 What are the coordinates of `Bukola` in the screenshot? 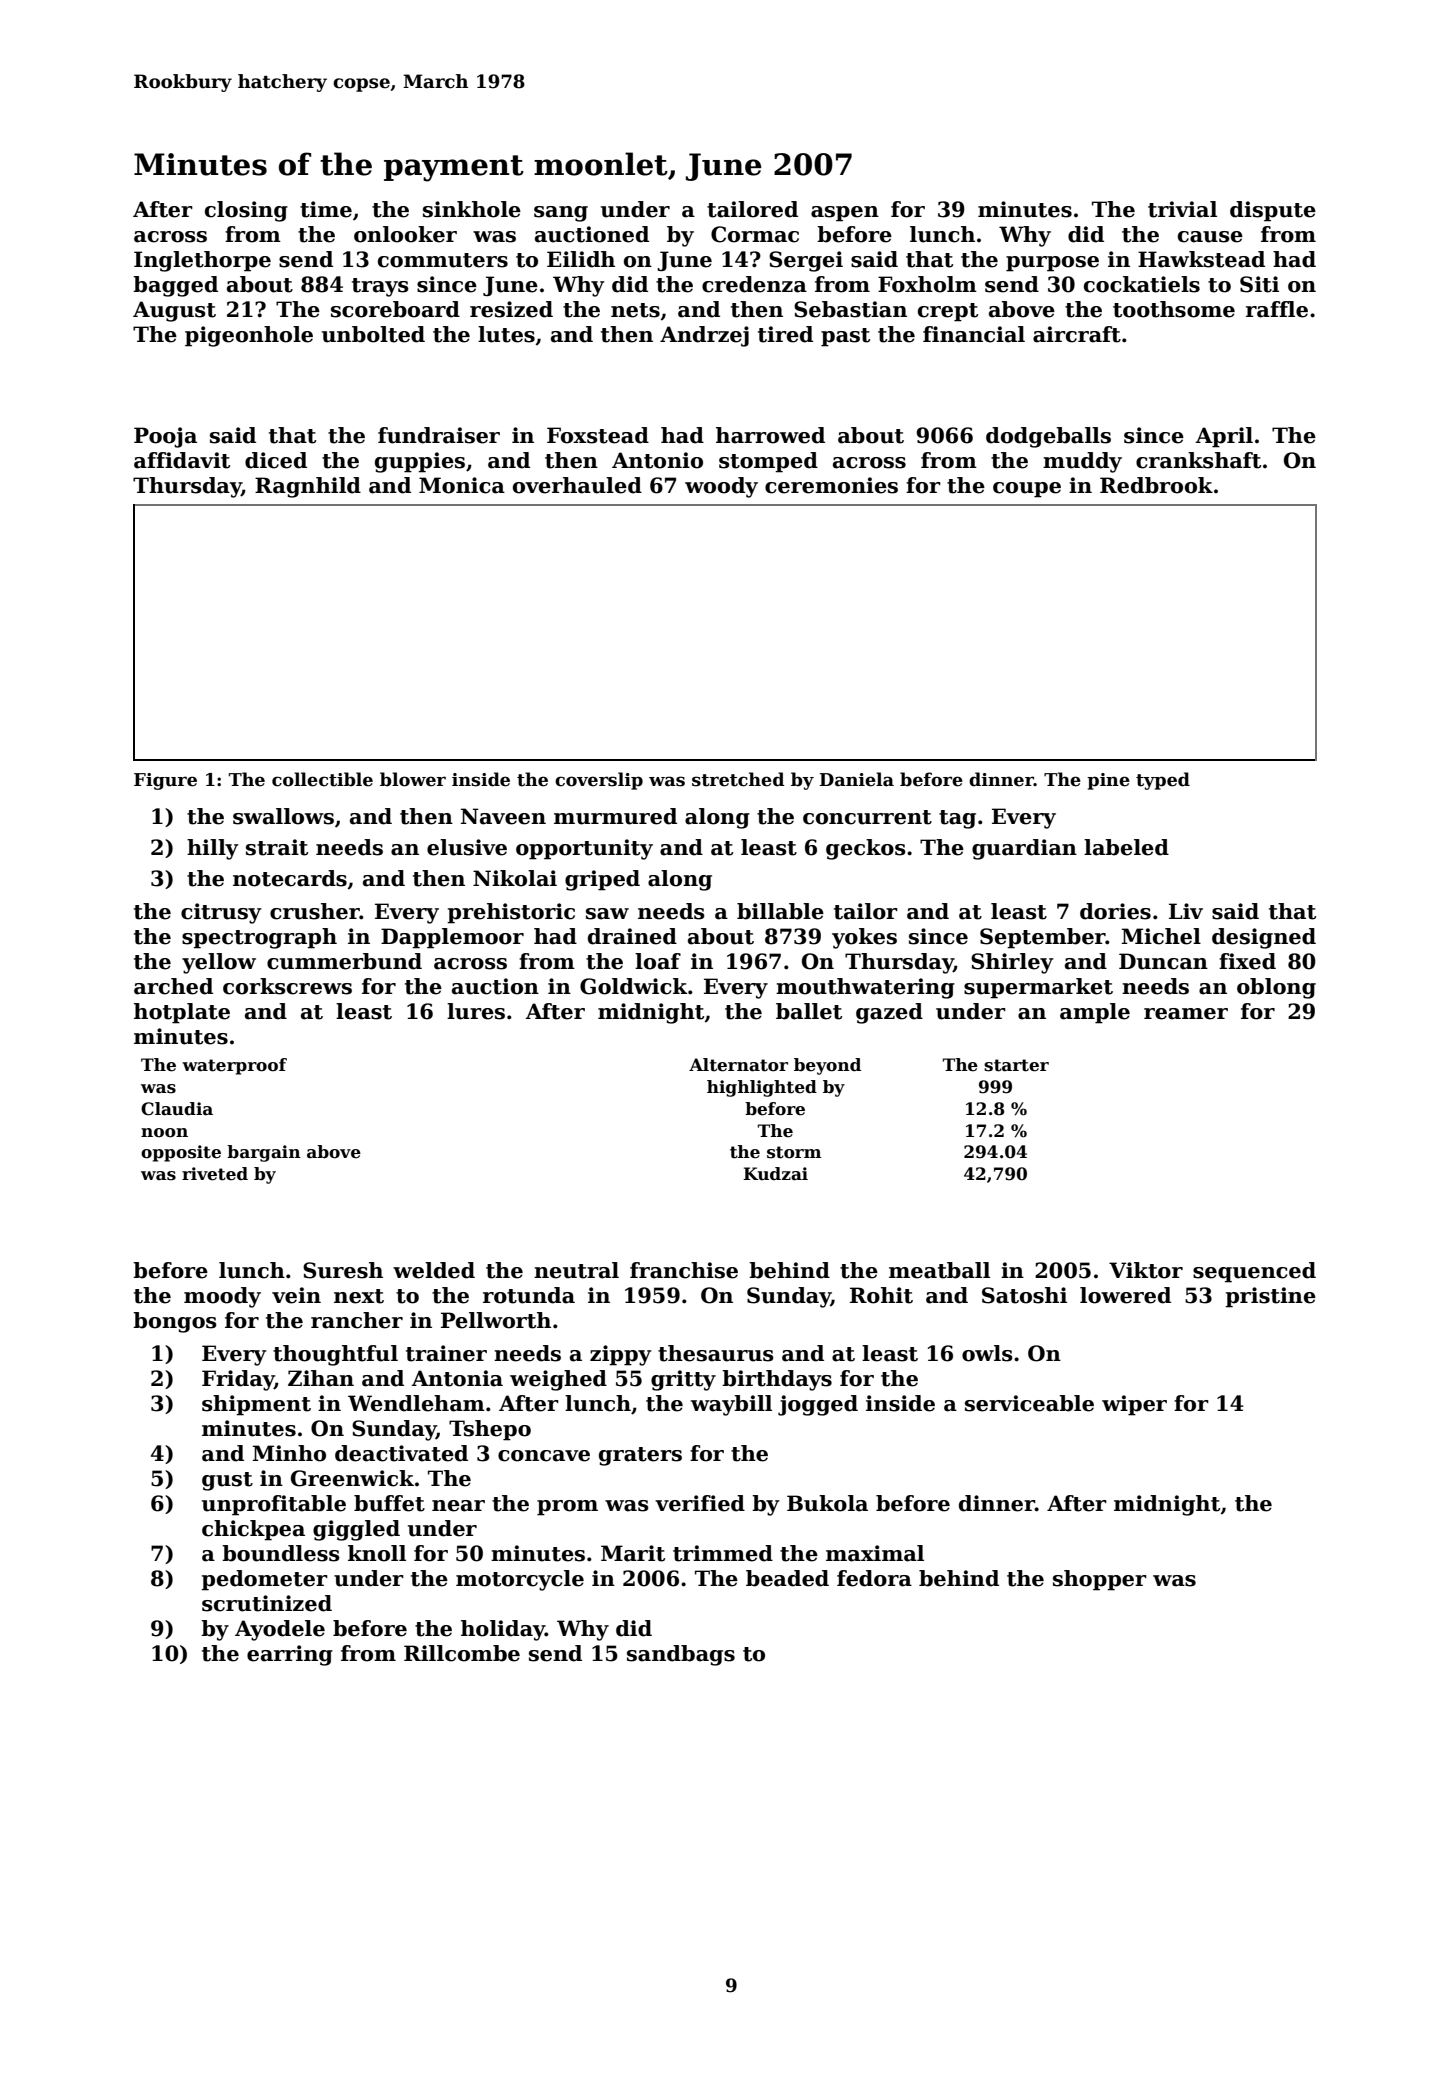 It's located at (827, 1503).
